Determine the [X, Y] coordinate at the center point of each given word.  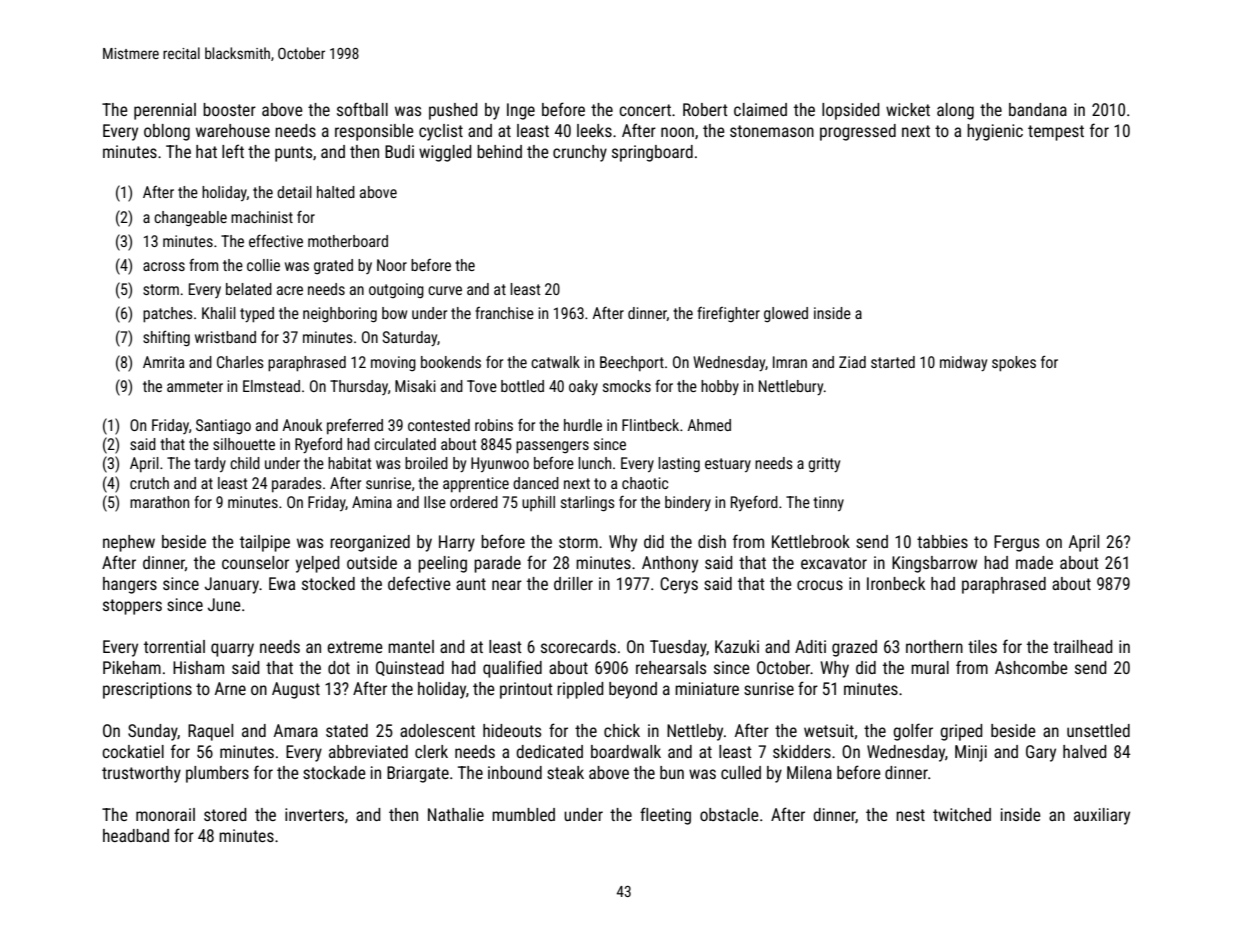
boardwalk [626, 751]
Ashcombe [1031, 667]
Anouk [302, 425]
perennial [165, 111]
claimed [760, 109]
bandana [1038, 109]
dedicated [549, 751]
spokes [1014, 364]
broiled [426, 463]
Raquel [210, 732]
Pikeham [132, 667]
